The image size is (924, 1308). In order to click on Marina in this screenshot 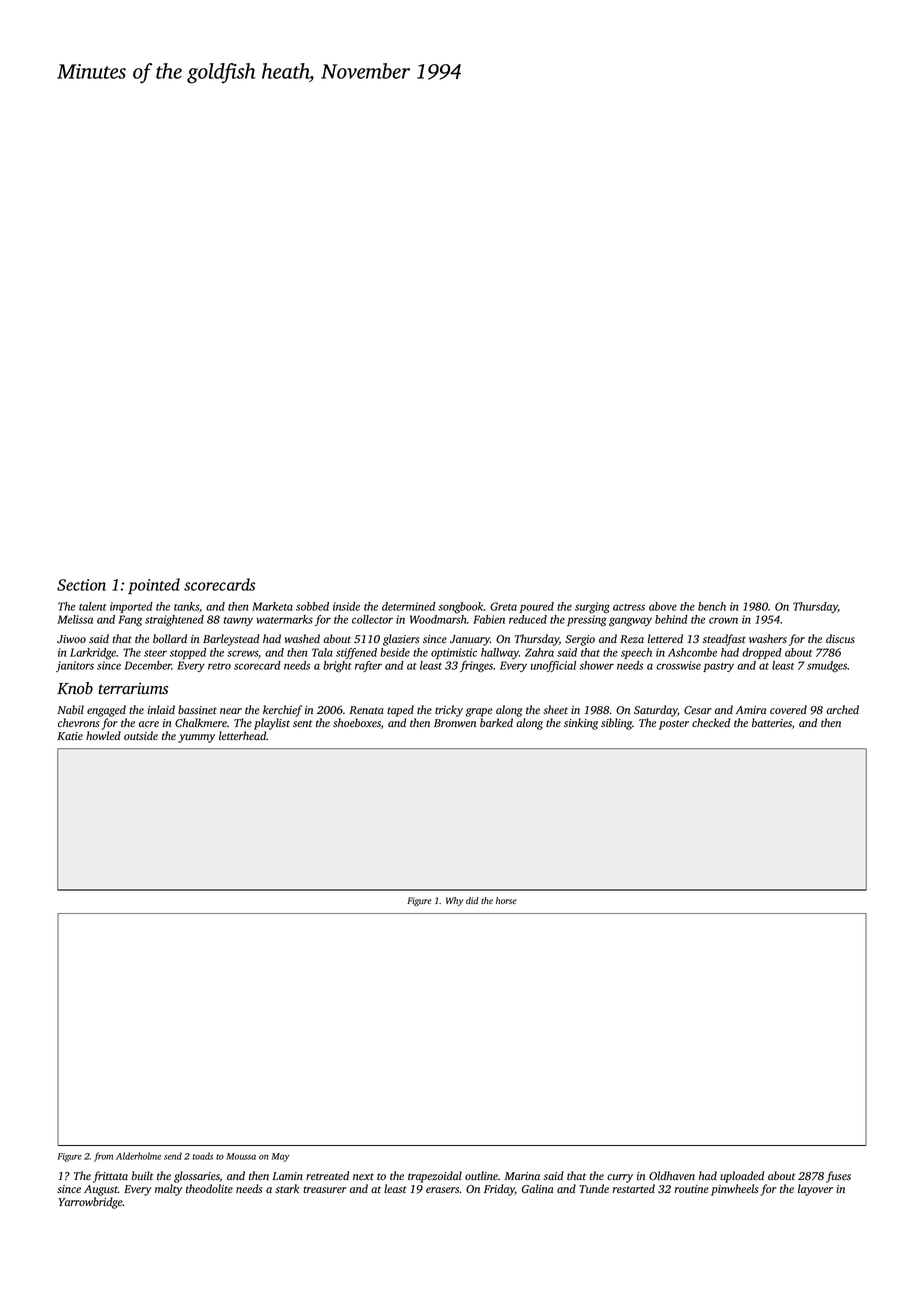, I will do `click(522, 1176)`.
